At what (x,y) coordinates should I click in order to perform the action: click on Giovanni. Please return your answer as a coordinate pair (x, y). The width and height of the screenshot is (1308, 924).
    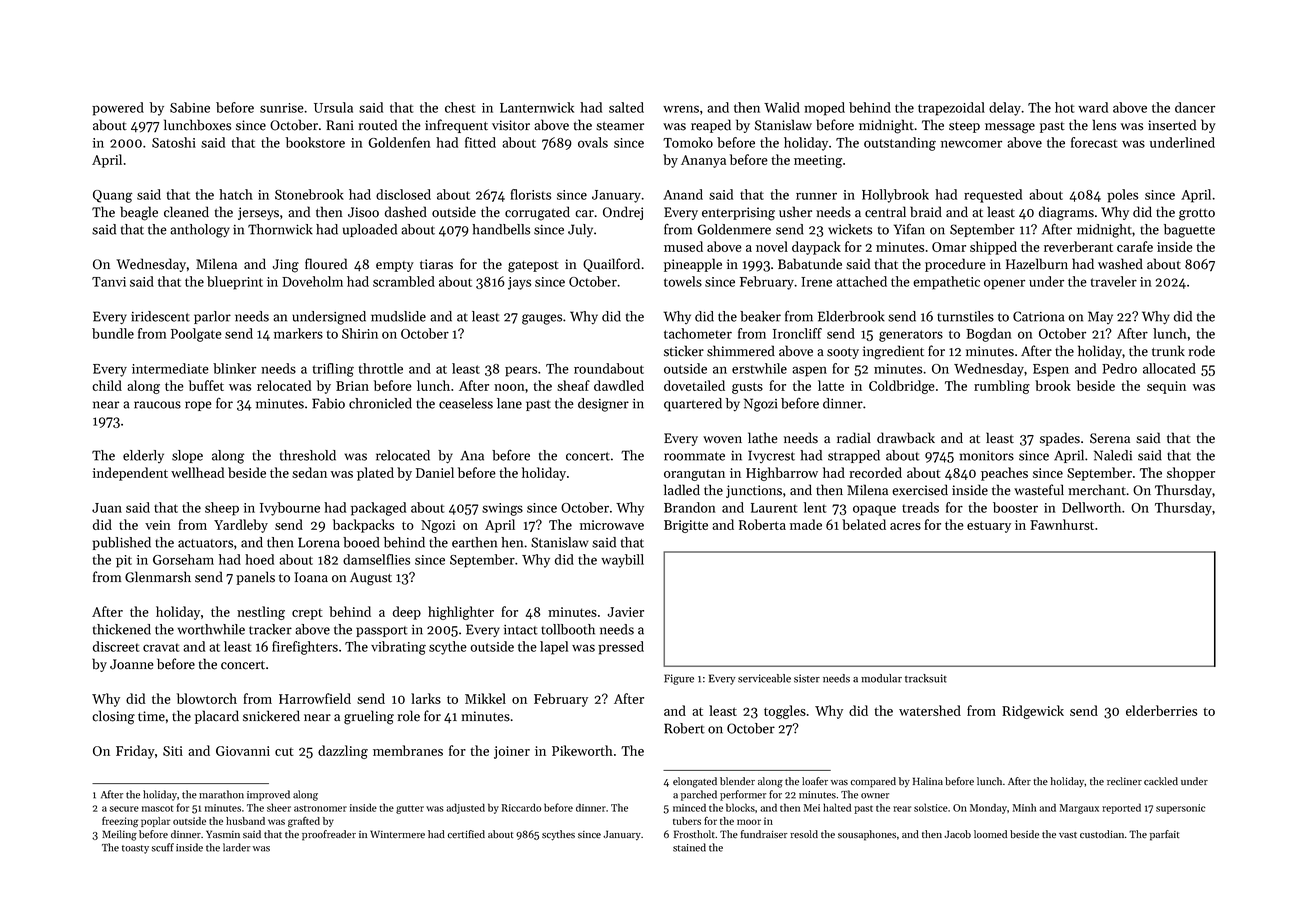
    Looking at the image, I should click on (243, 751).
